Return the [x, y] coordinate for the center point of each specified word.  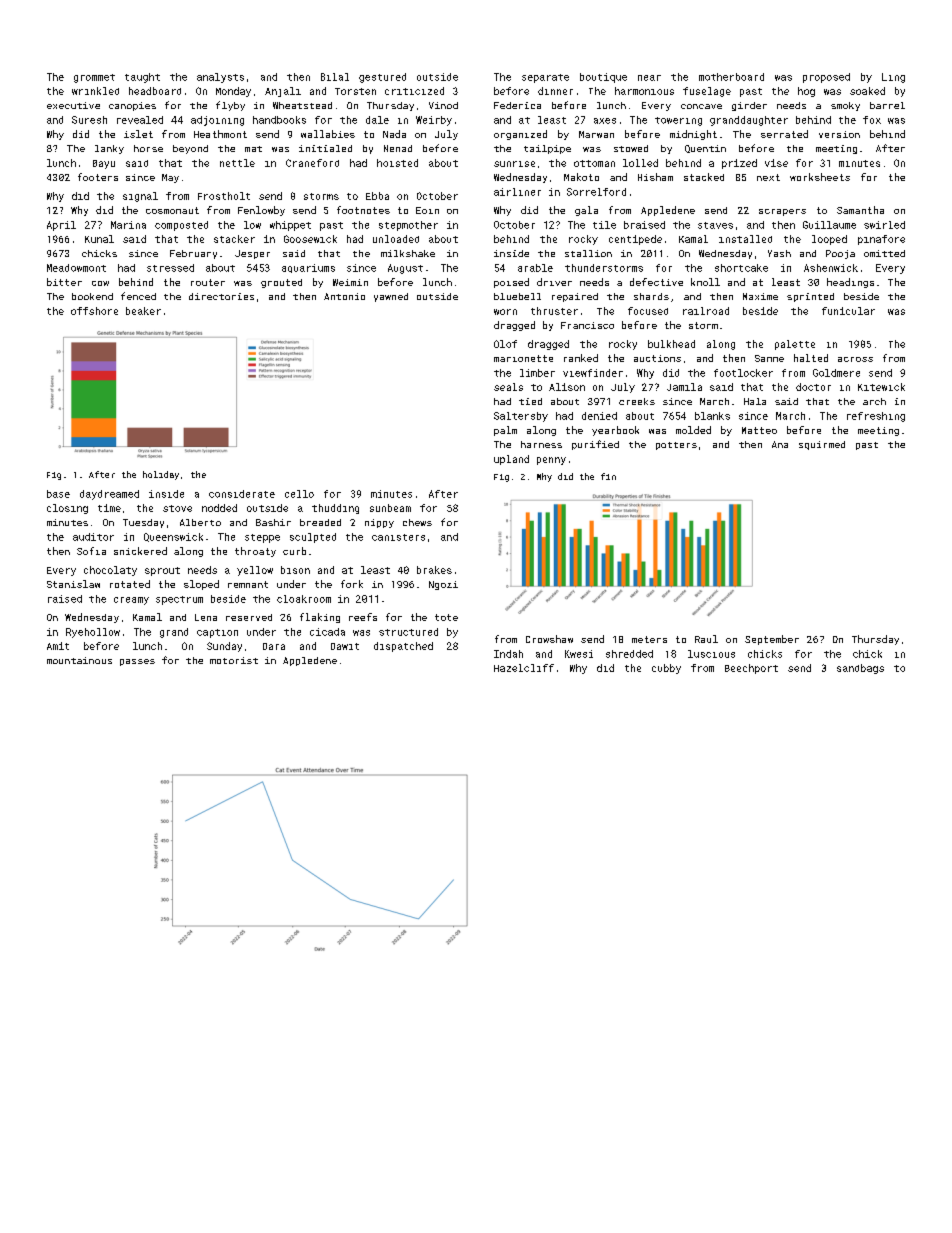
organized [520, 135]
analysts [220, 78]
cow [100, 283]
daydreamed [109, 495]
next [768, 177]
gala [586, 211]
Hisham [655, 177]
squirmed [822, 445]
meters [649, 639]
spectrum [179, 600]
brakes [434, 570]
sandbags [860, 669]
